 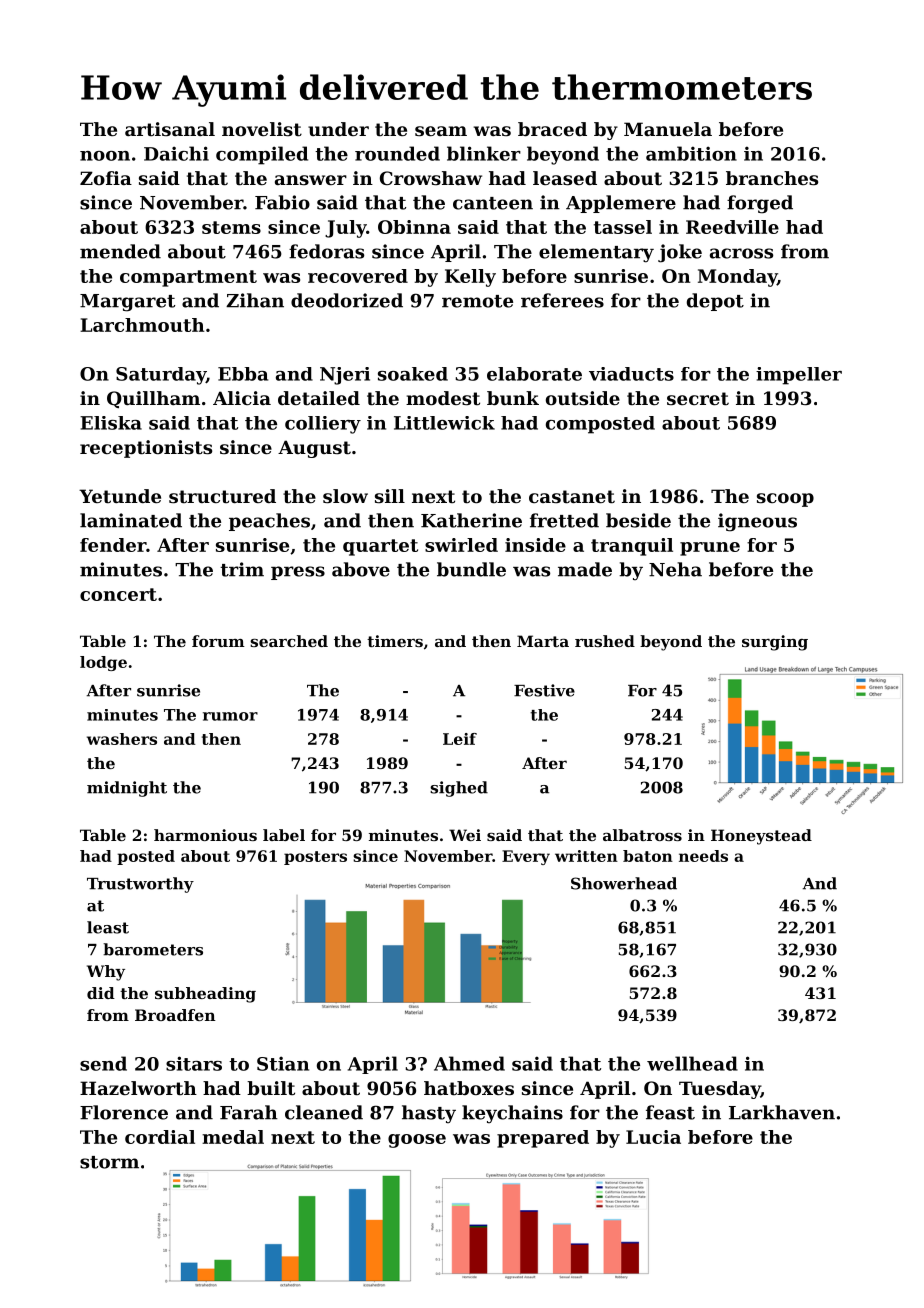 I want to click on concert, so click(x=118, y=594).
